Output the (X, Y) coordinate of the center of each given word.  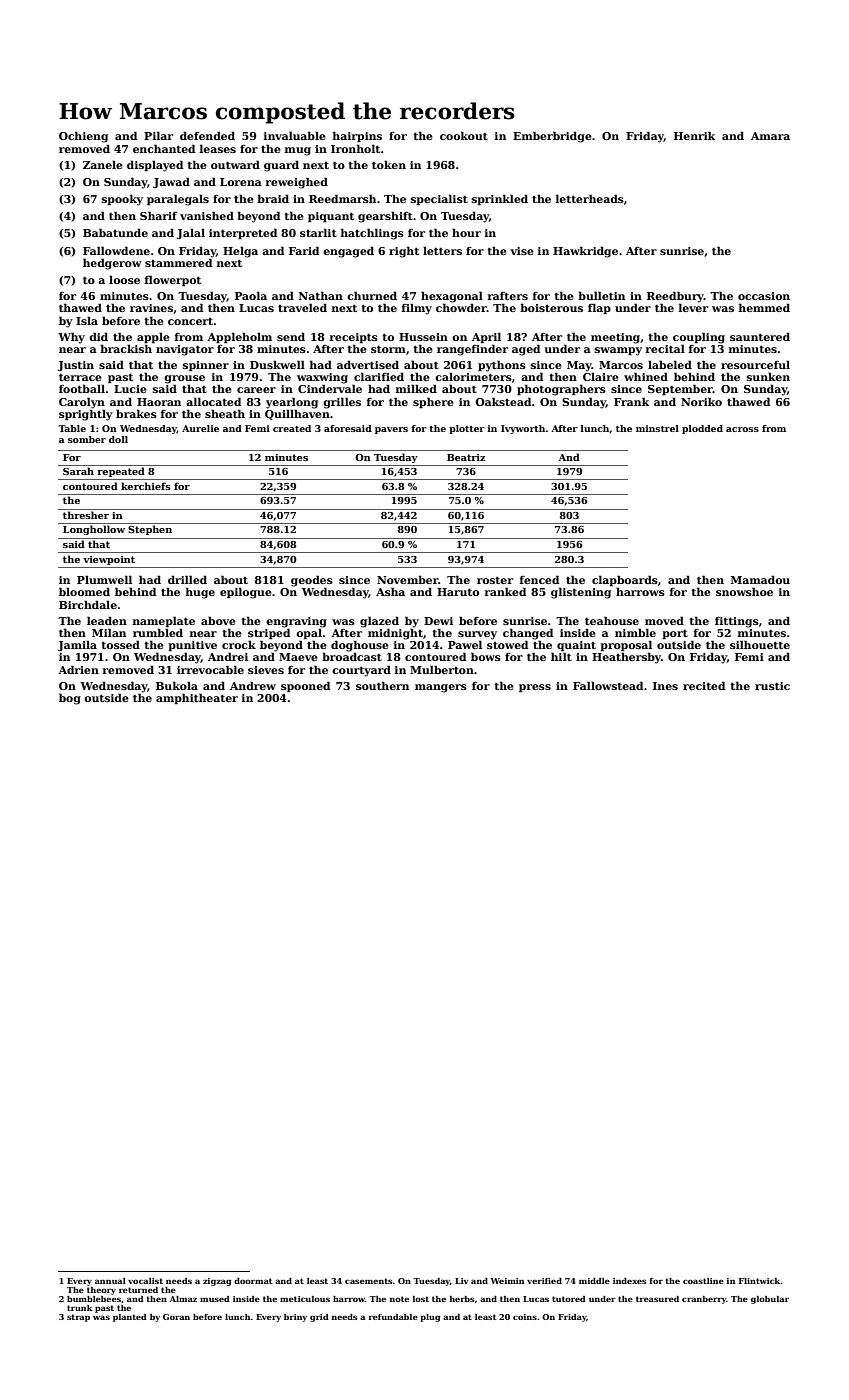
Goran (176, 1317)
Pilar (158, 135)
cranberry (704, 1300)
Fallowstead (608, 685)
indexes (629, 1281)
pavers (391, 430)
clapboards (625, 580)
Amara (770, 136)
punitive (192, 646)
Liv (462, 1281)
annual (110, 1281)
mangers (441, 688)
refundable (393, 1317)
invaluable (295, 135)
